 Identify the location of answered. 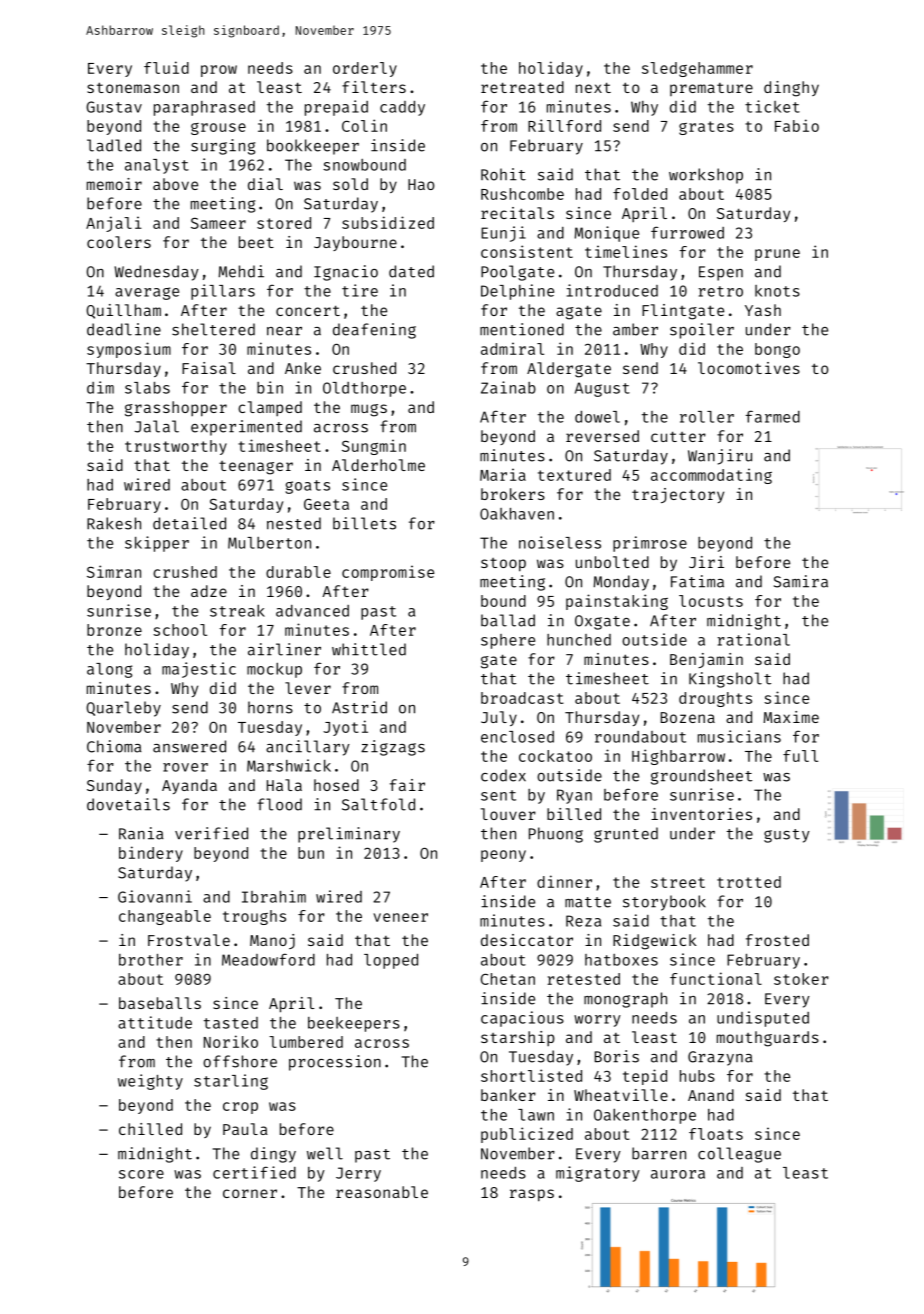
(189, 746).
